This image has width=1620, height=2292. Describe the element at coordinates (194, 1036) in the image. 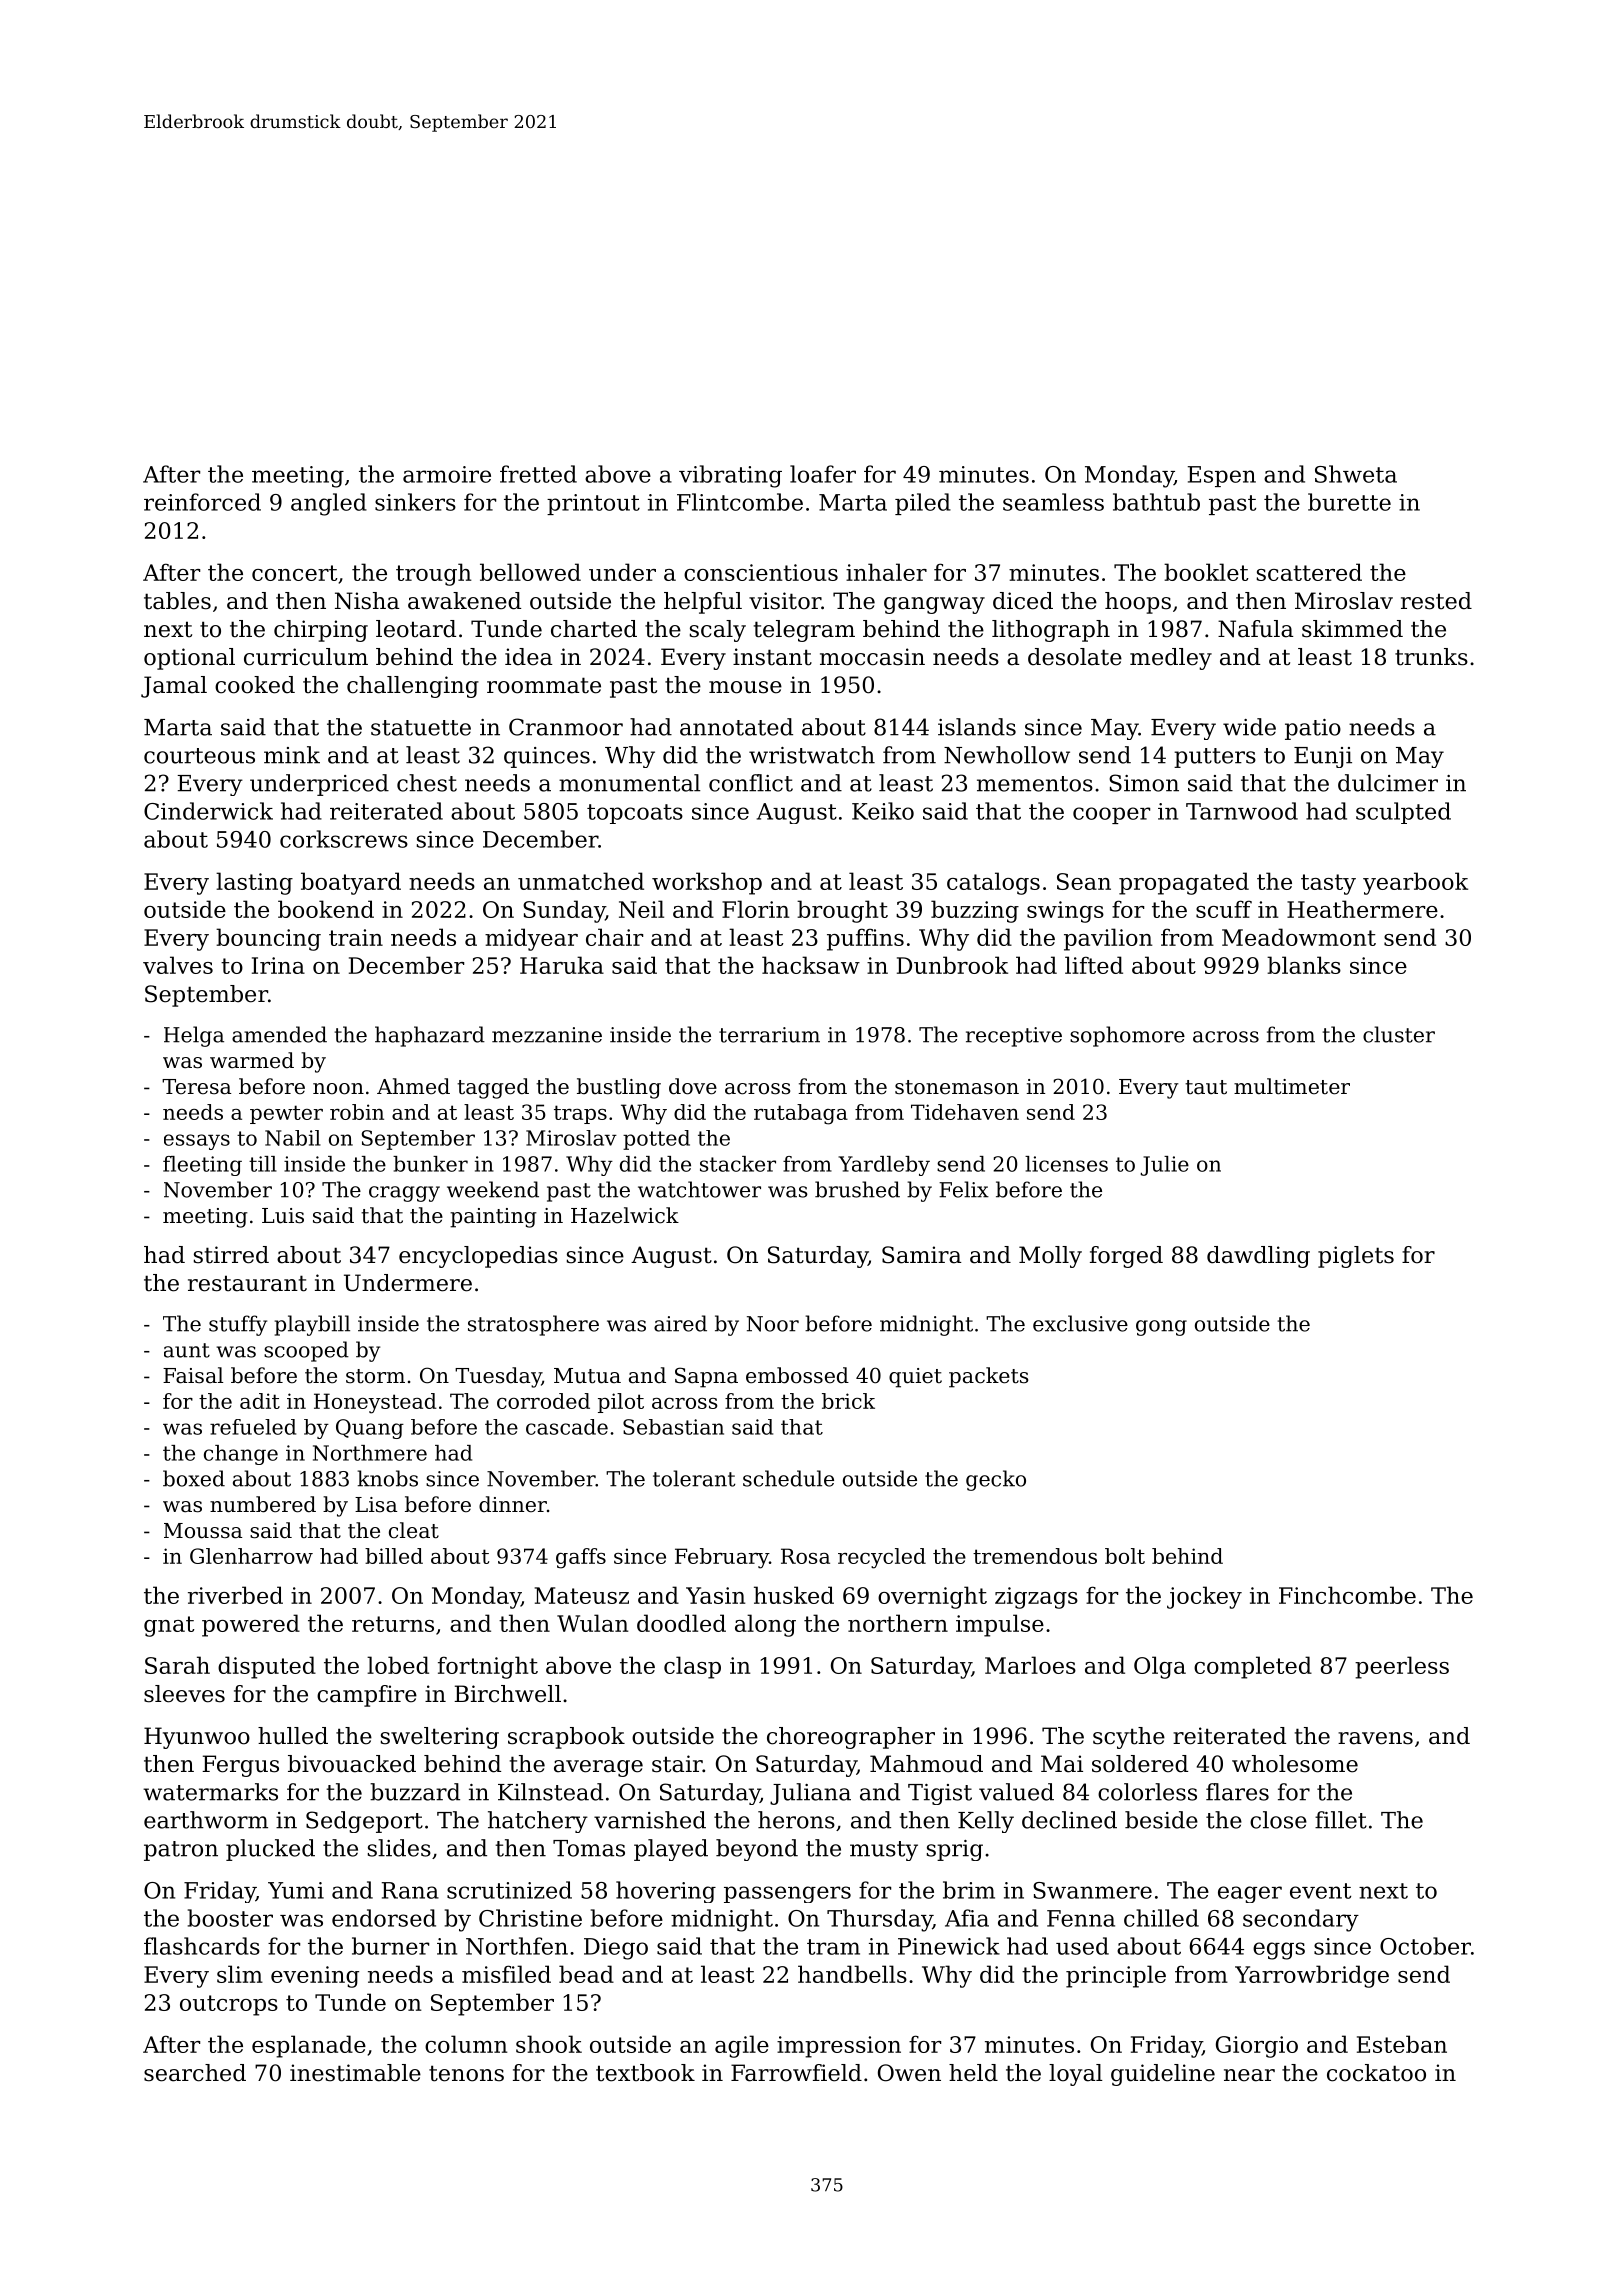

I see `Helga` at that location.
